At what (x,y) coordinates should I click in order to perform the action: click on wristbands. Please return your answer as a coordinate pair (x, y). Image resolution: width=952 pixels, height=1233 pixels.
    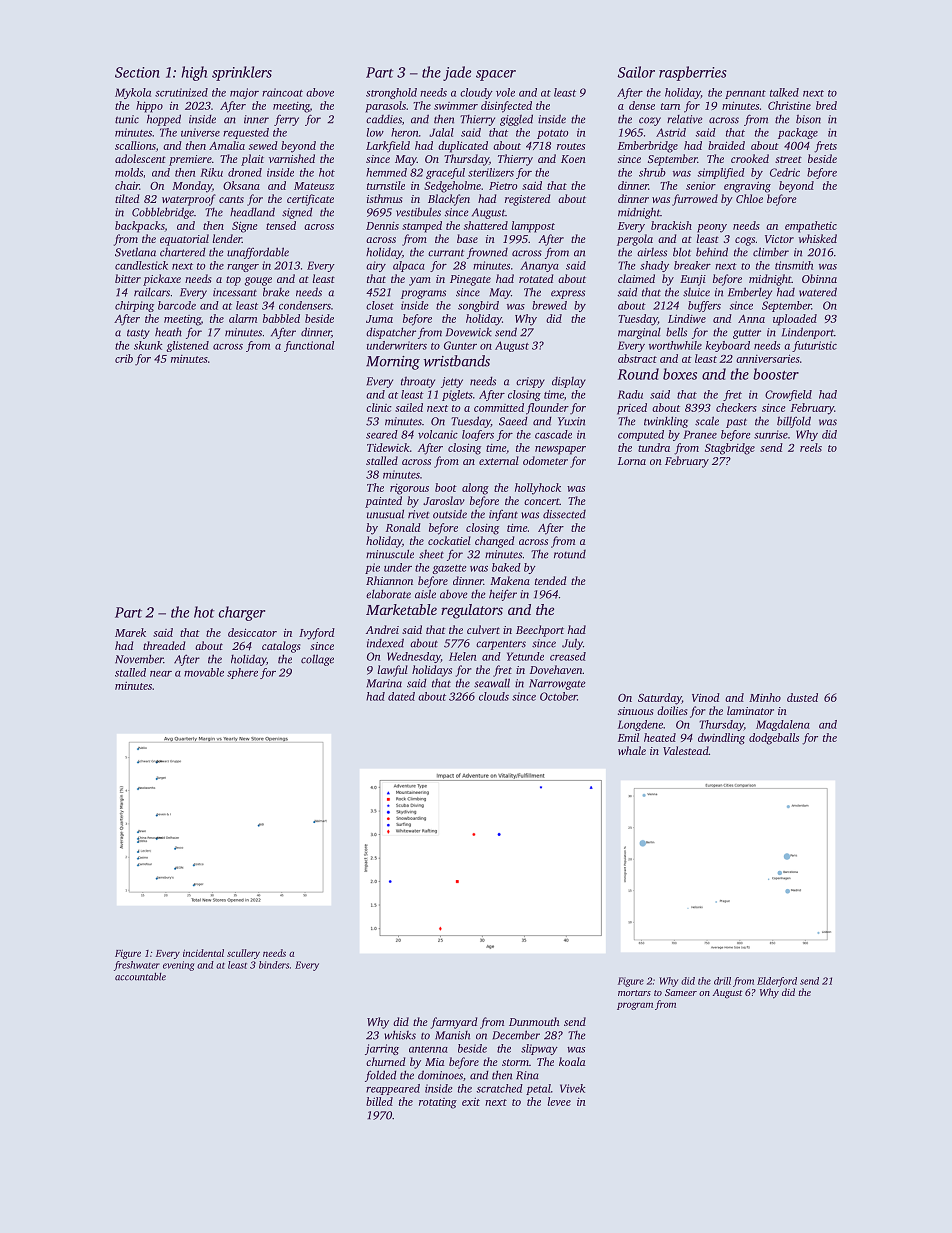
    Looking at the image, I should click on (457, 361).
